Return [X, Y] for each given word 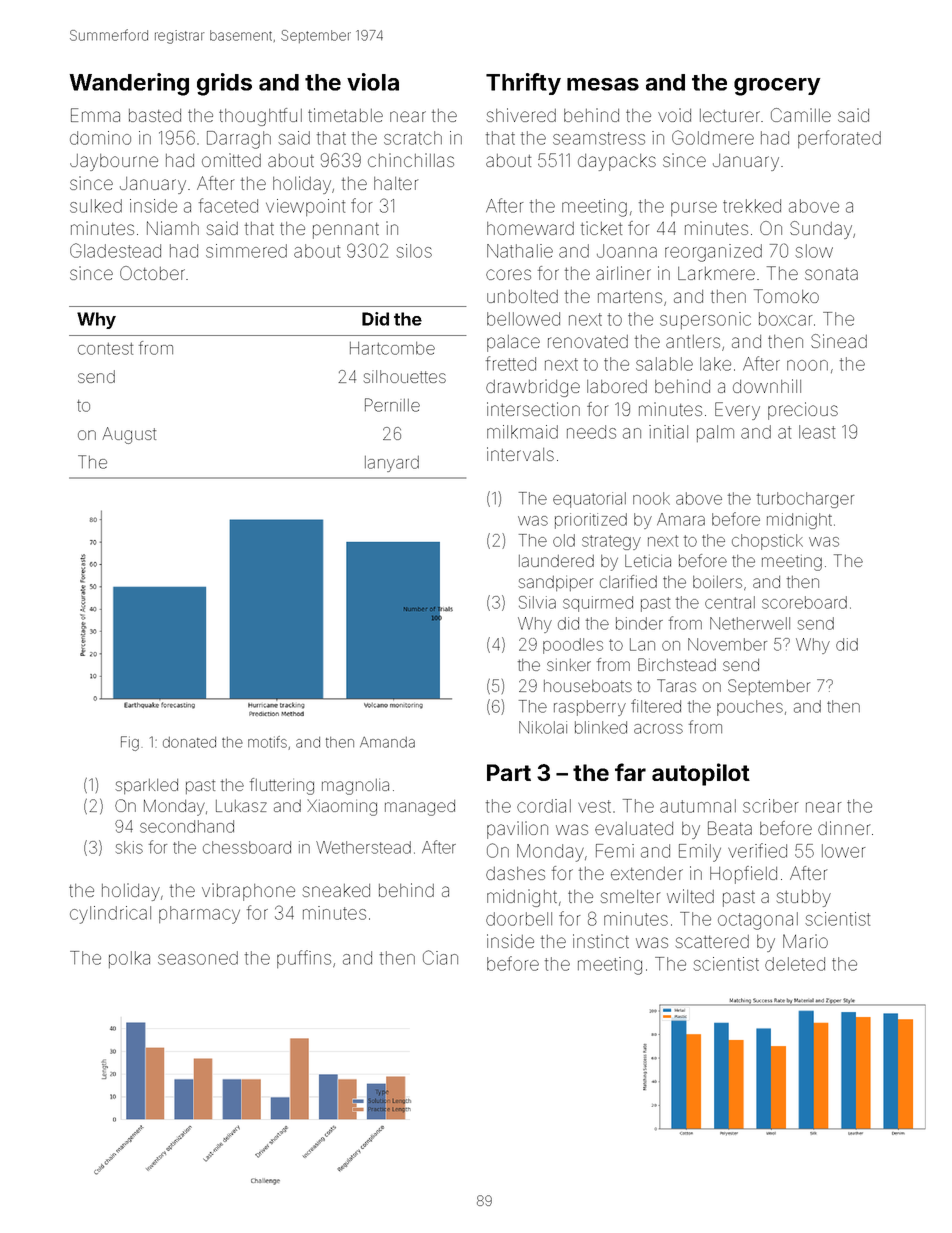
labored [617, 386]
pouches [750, 708]
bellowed [523, 319]
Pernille [392, 405]
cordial [544, 806]
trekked [752, 206]
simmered [246, 251]
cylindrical [110, 915]
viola [373, 82]
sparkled [146, 786]
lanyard [392, 464]
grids [224, 84]
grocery [777, 87]
